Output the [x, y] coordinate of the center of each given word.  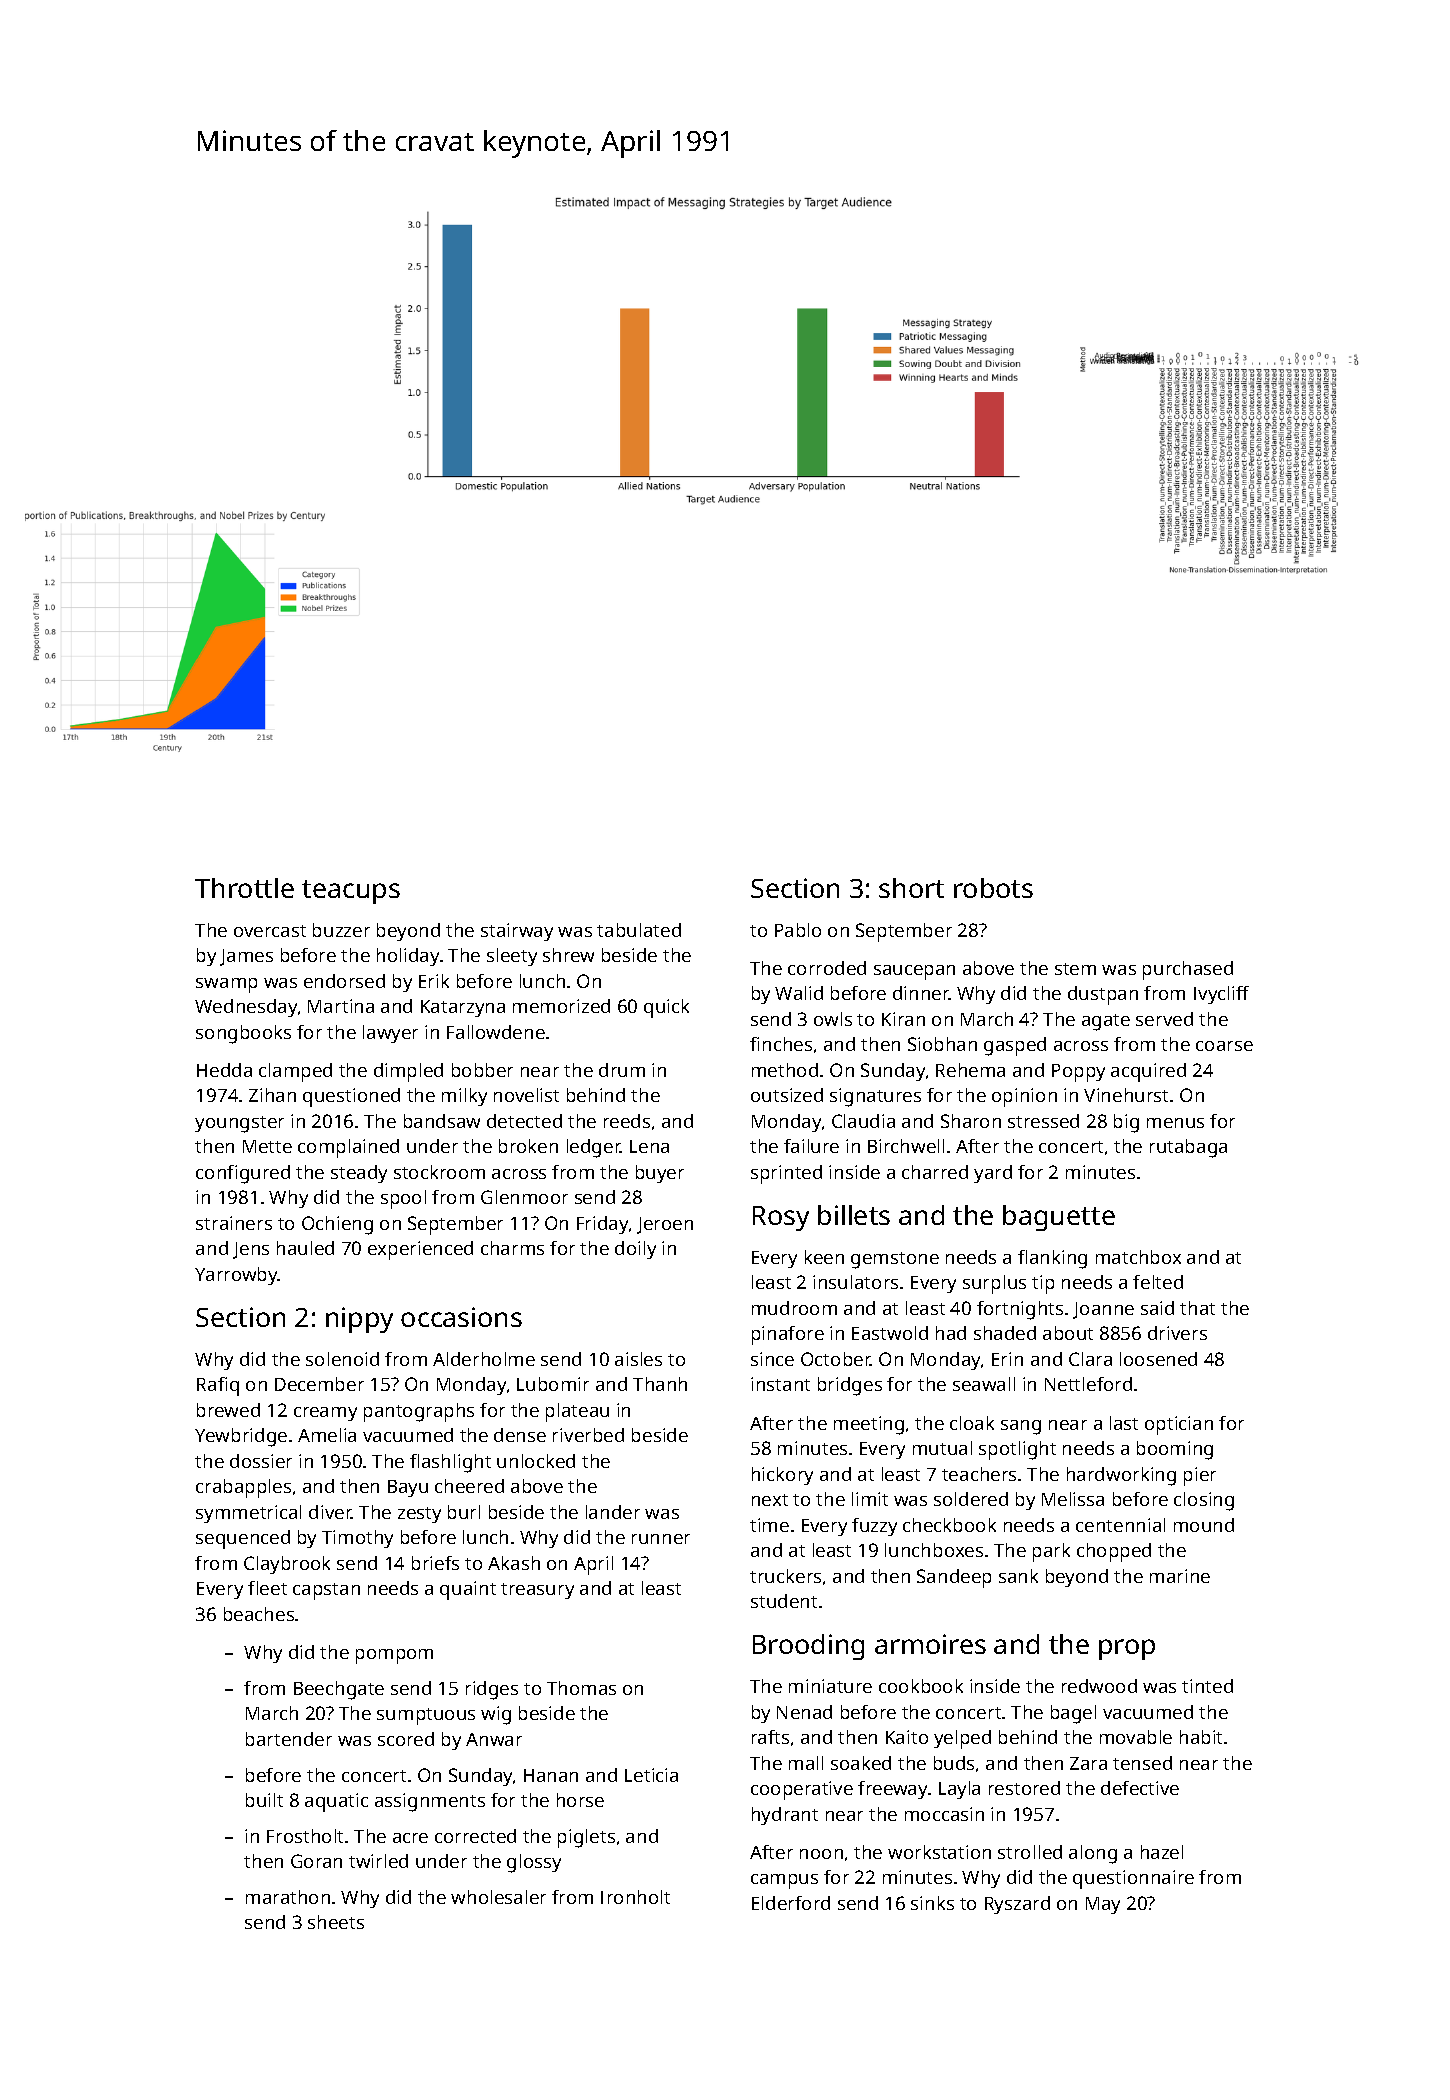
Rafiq [218, 1386]
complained [348, 1148]
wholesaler [498, 1897]
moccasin [944, 1814]
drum [622, 1070]
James [246, 957]
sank [1018, 1576]
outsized [787, 1095]
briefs [435, 1563]
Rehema [970, 1070]
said [1157, 1308]
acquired [1148, 1072]
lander [613, 1512]
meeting [869, 1425]
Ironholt [635, 1897]
